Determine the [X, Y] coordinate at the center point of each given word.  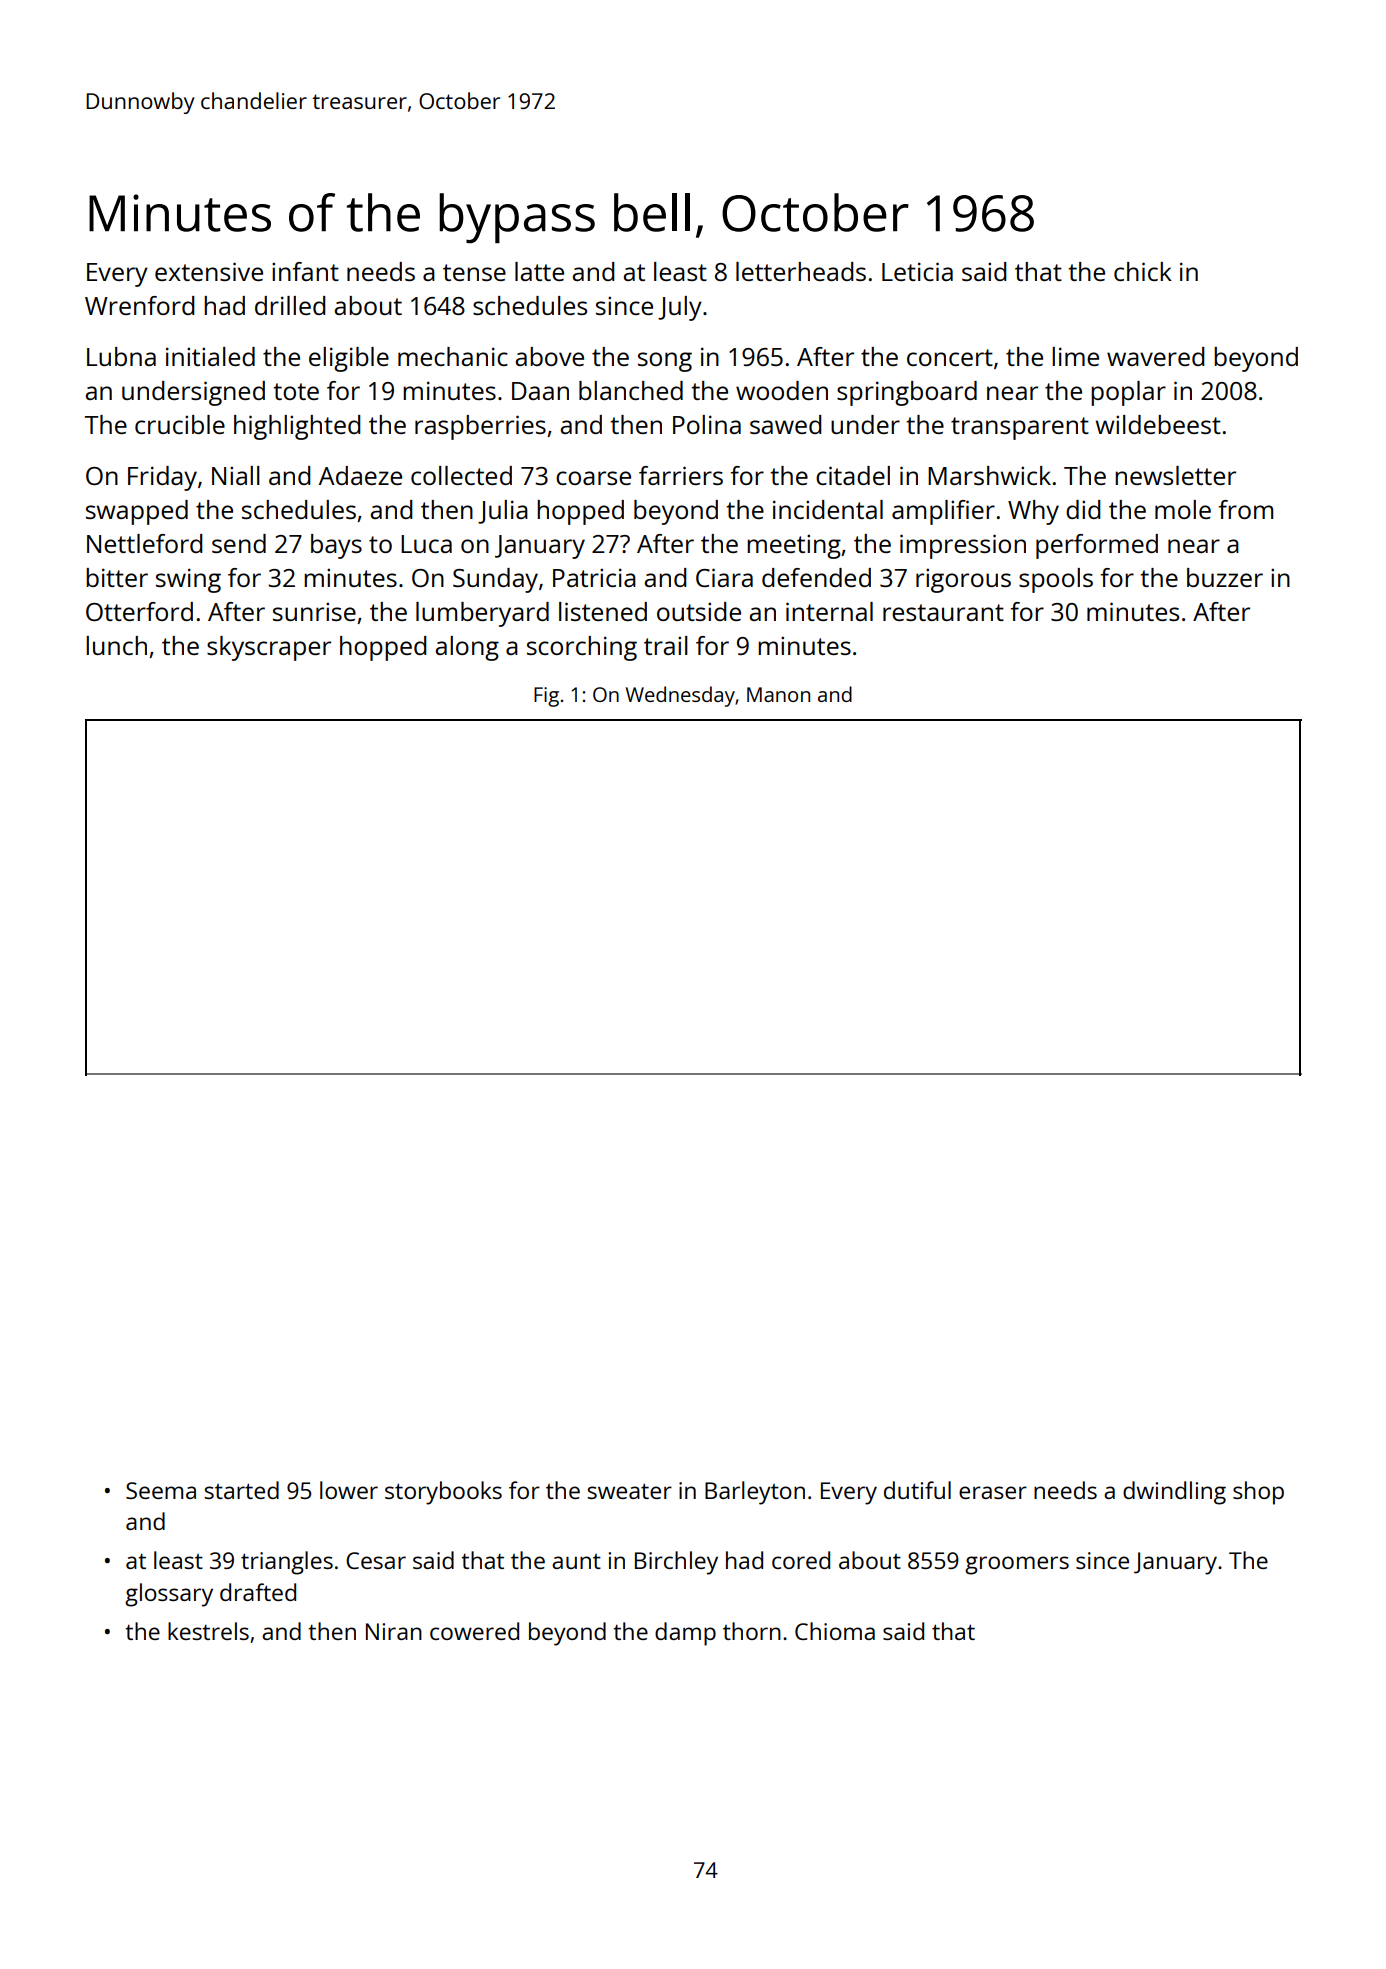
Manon [778, 694]
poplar [1128, 393]
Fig [546, 697]
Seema [161, 1490]
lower [349, 1490]
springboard [907, 393]
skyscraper [269, 648]
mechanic [453, 356]
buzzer [1225, 577]
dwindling [1174, 1493]
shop [1258, 1493]
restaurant [943, 612]
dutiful [917, 1490]
